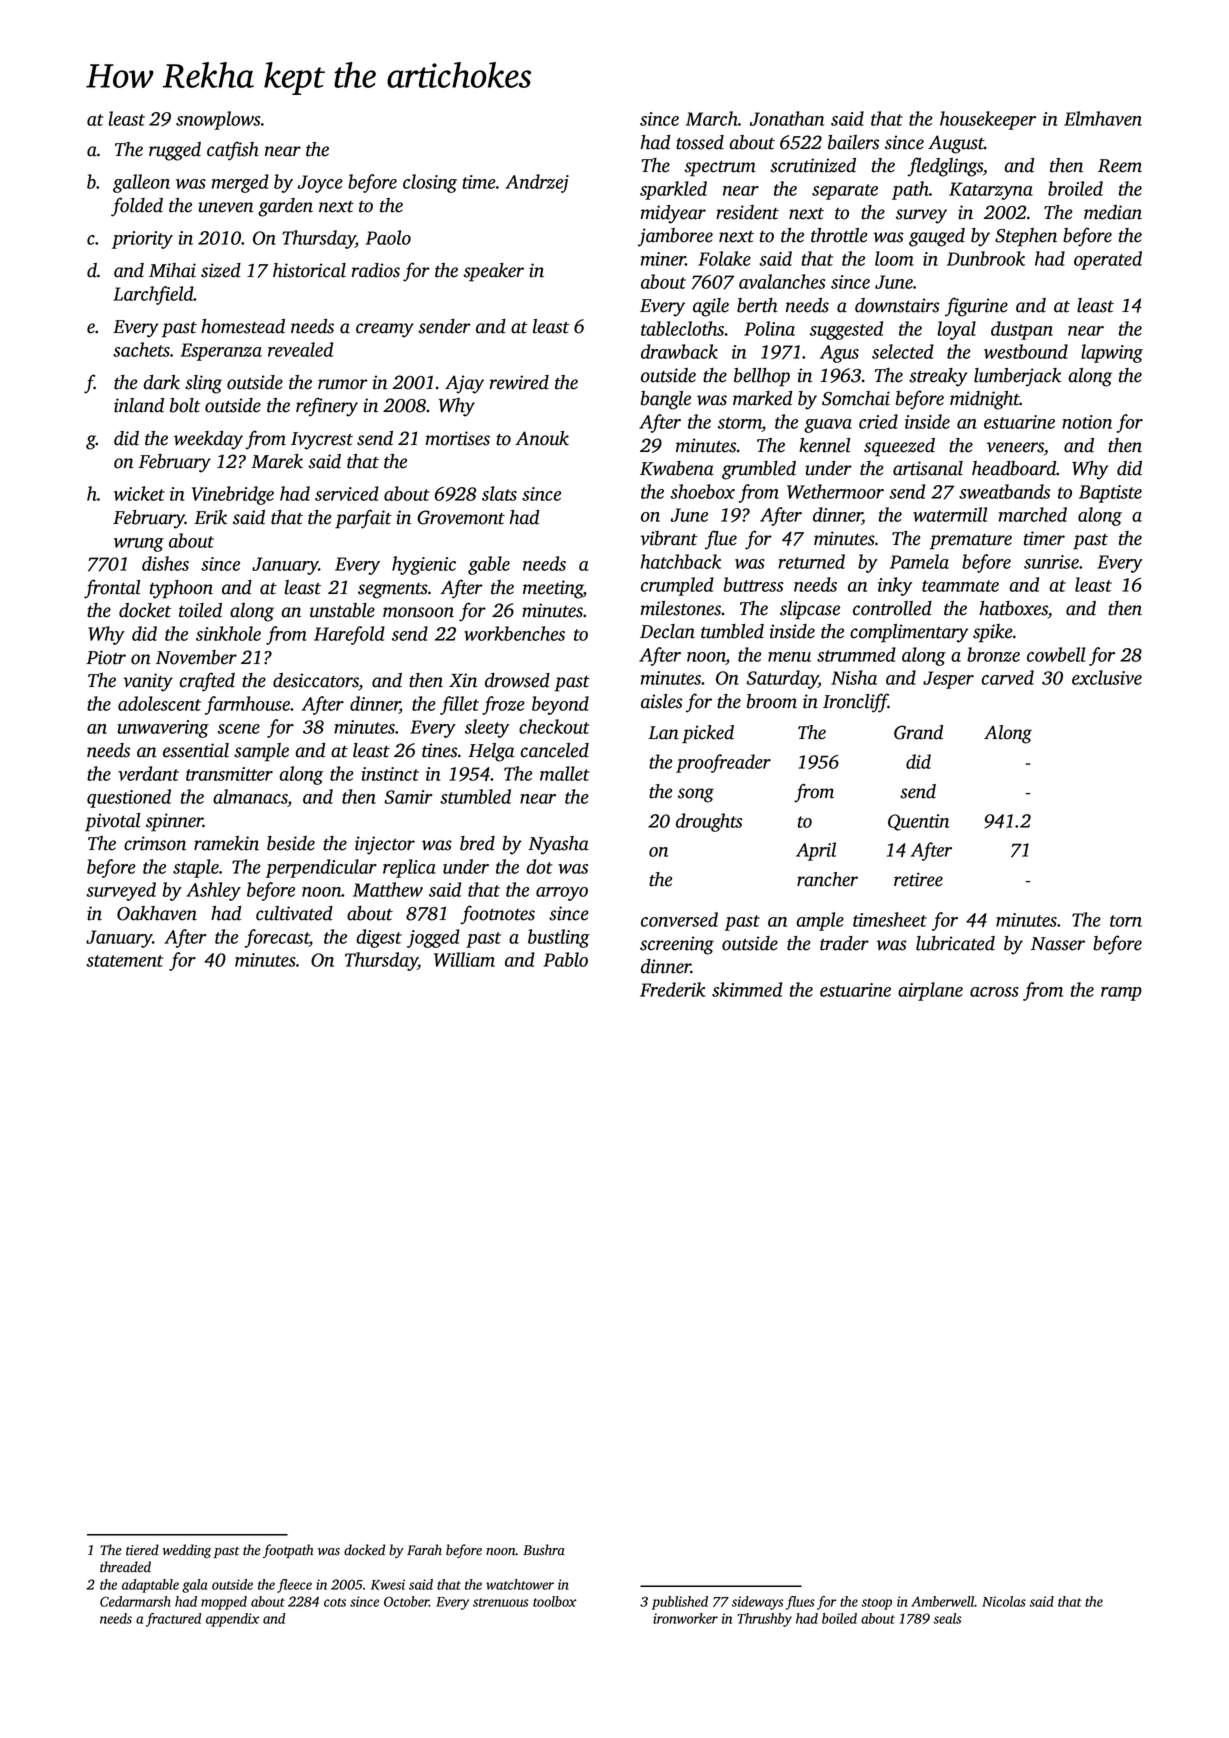  I want to click on tossed, so click(700, 142).
